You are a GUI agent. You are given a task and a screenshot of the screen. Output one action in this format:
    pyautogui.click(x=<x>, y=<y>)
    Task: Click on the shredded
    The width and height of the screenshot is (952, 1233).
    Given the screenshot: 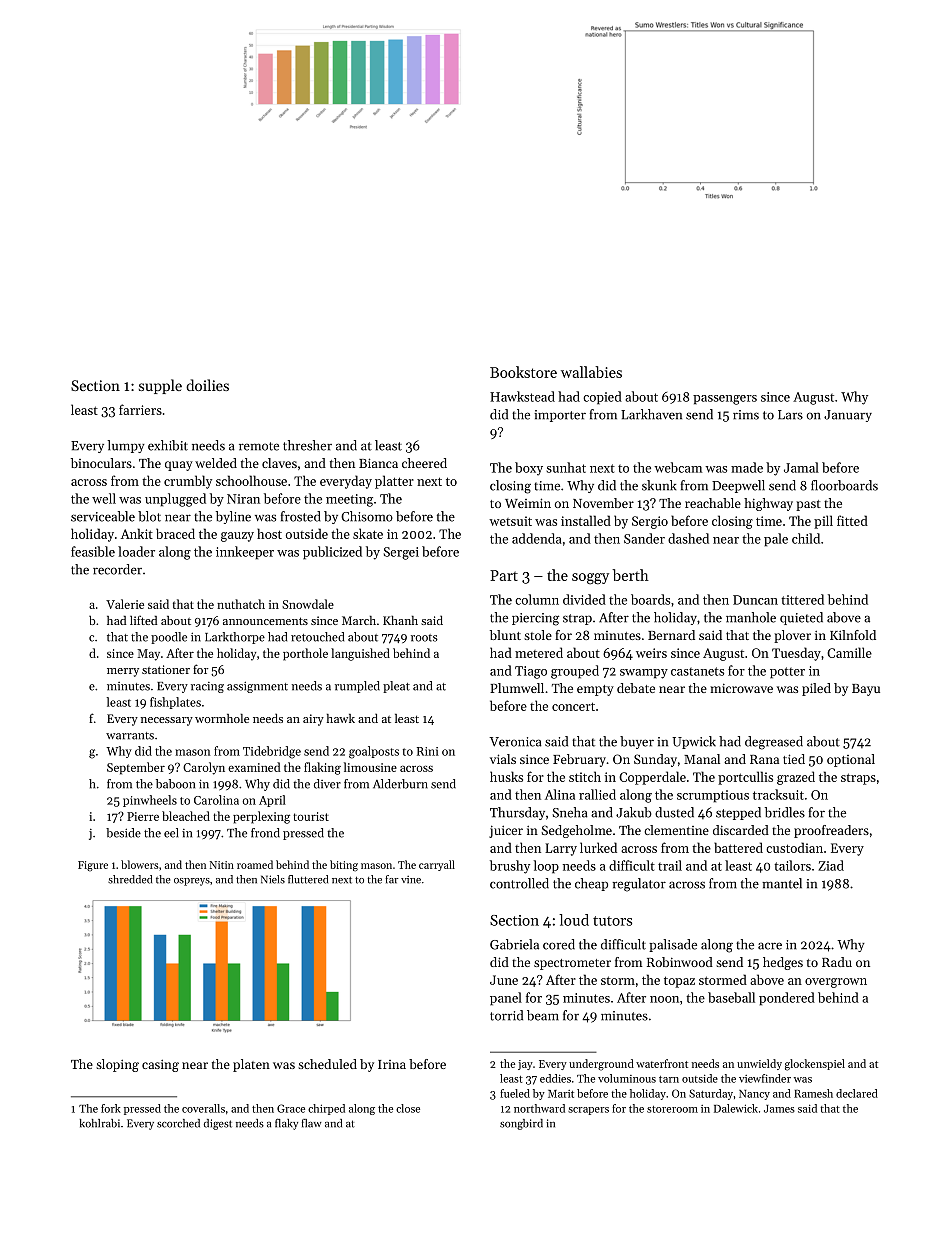 What is the action you would take?
    pyautogui.click(x=130, y=879)
